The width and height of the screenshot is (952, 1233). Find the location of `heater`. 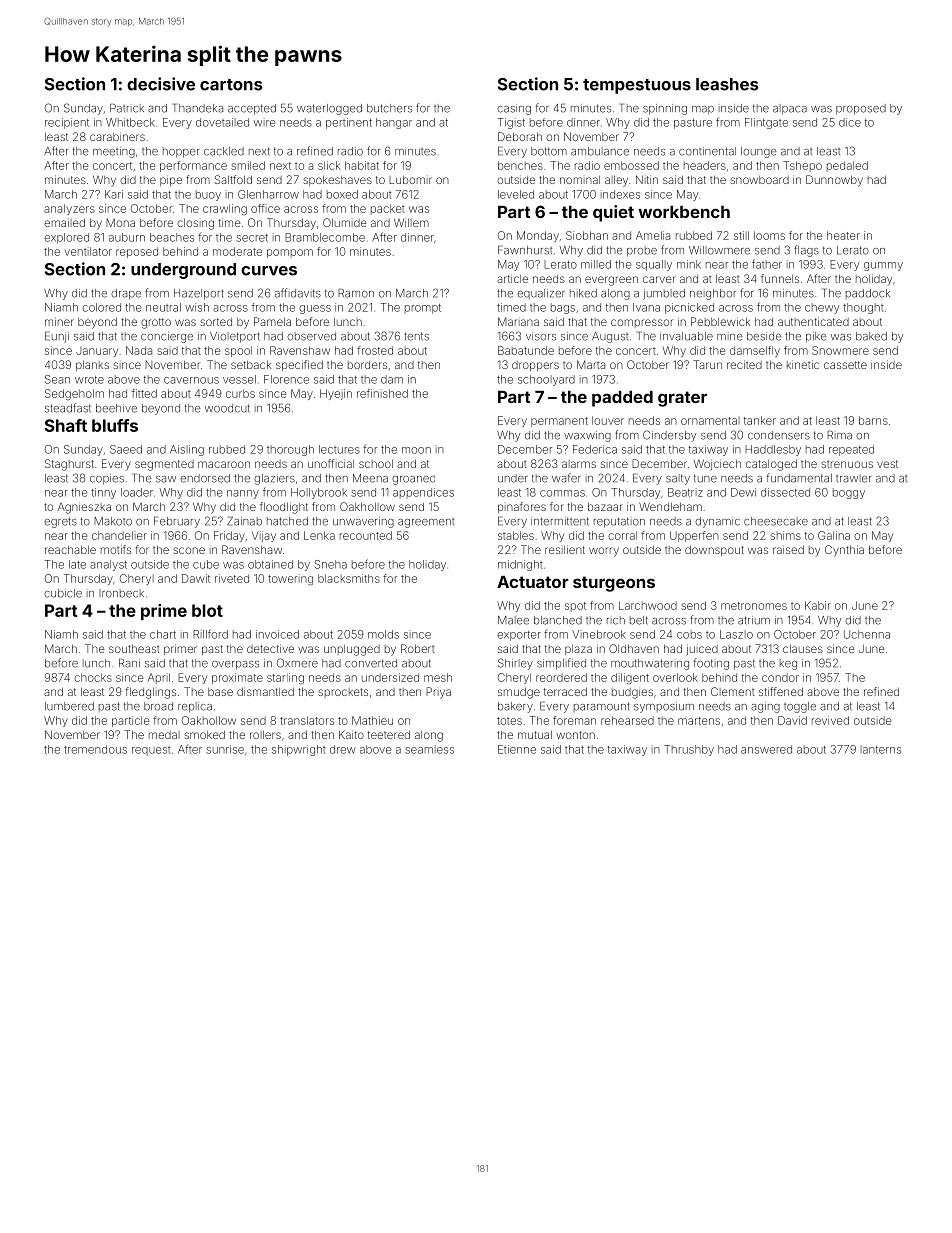

heater is located at coordinates (843, 235).
